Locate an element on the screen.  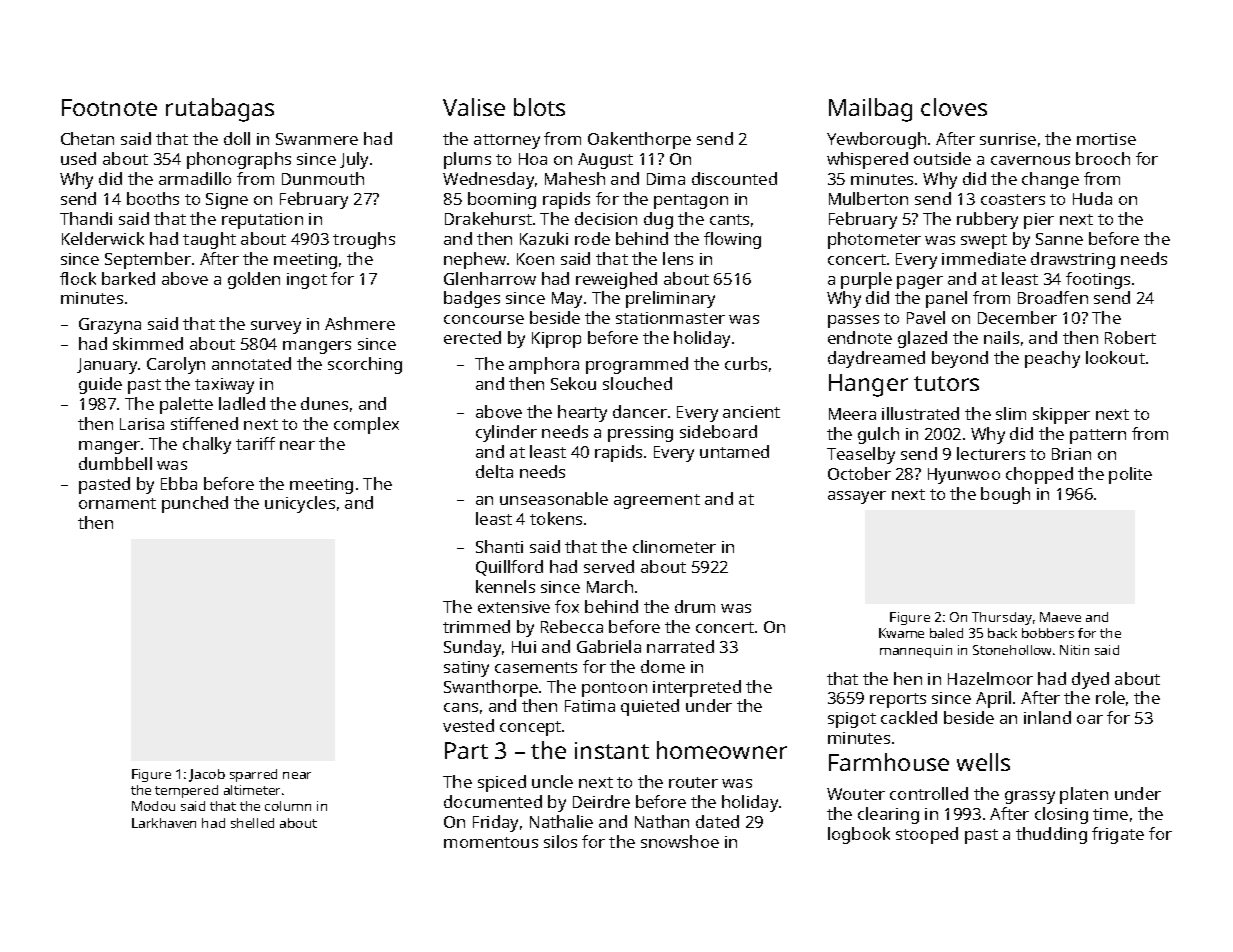
cants is located at coordinates (729, 219).
